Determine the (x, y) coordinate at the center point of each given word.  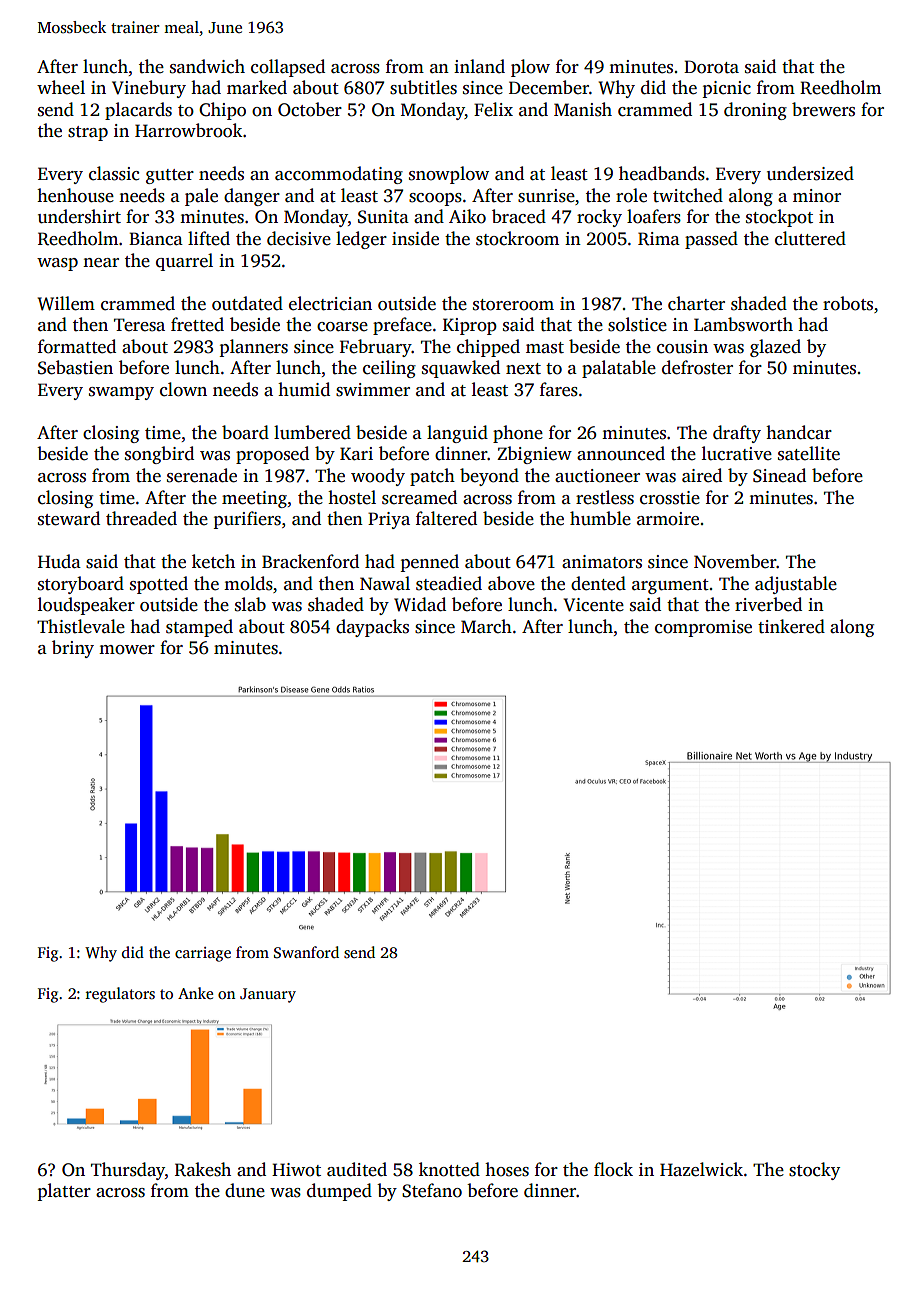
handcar (799, 432)
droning (755, 111)
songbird (159, 455)
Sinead (779, 475)
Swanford (306, 952)
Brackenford (310, 561)
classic (114, 173)
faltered (446, 518)
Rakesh (203, 1169)
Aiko (467, 216)
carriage (203, 954)
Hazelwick (701, 1169)
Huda (59, 561)
